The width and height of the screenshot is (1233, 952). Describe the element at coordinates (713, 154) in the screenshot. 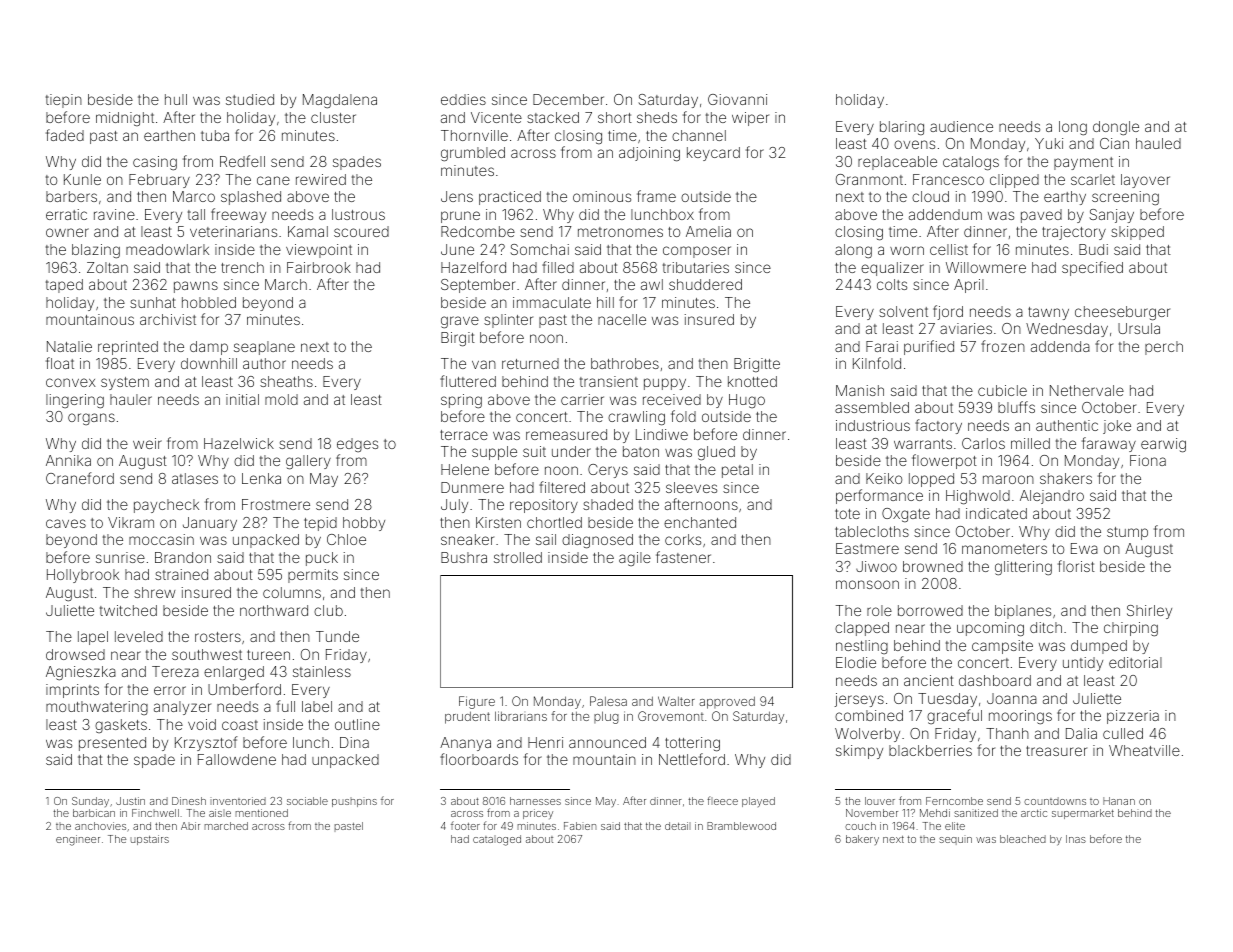

I see `keycard` at that location.
